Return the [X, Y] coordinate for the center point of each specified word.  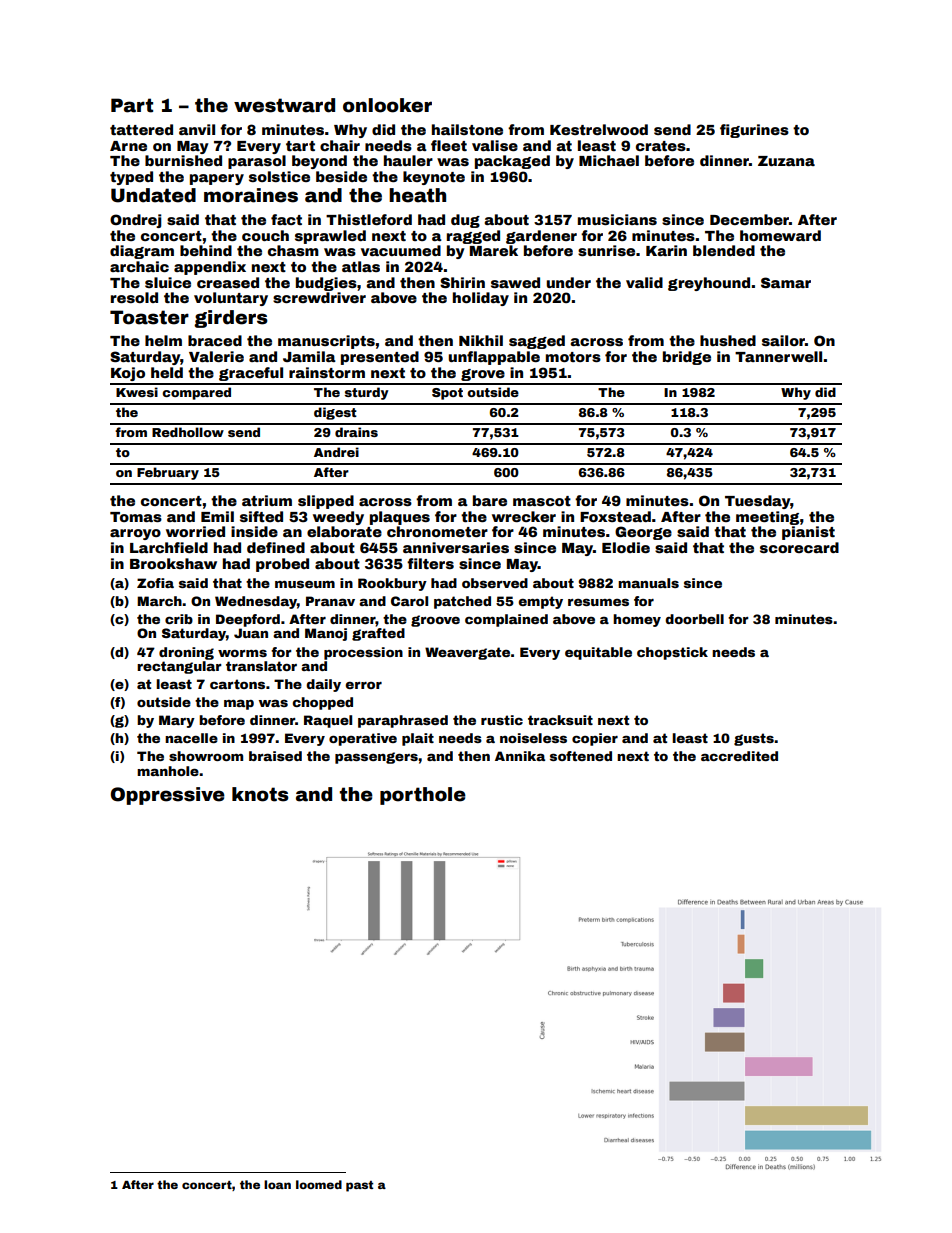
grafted [378, 634]
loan [277, 1184]
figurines [754, 131]
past [359, 1186]
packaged [512, 162]
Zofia [155, 583]
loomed [319, 1184]
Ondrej [136, 221]
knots [260, 794]
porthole [423, 796]
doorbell [694, 619]
